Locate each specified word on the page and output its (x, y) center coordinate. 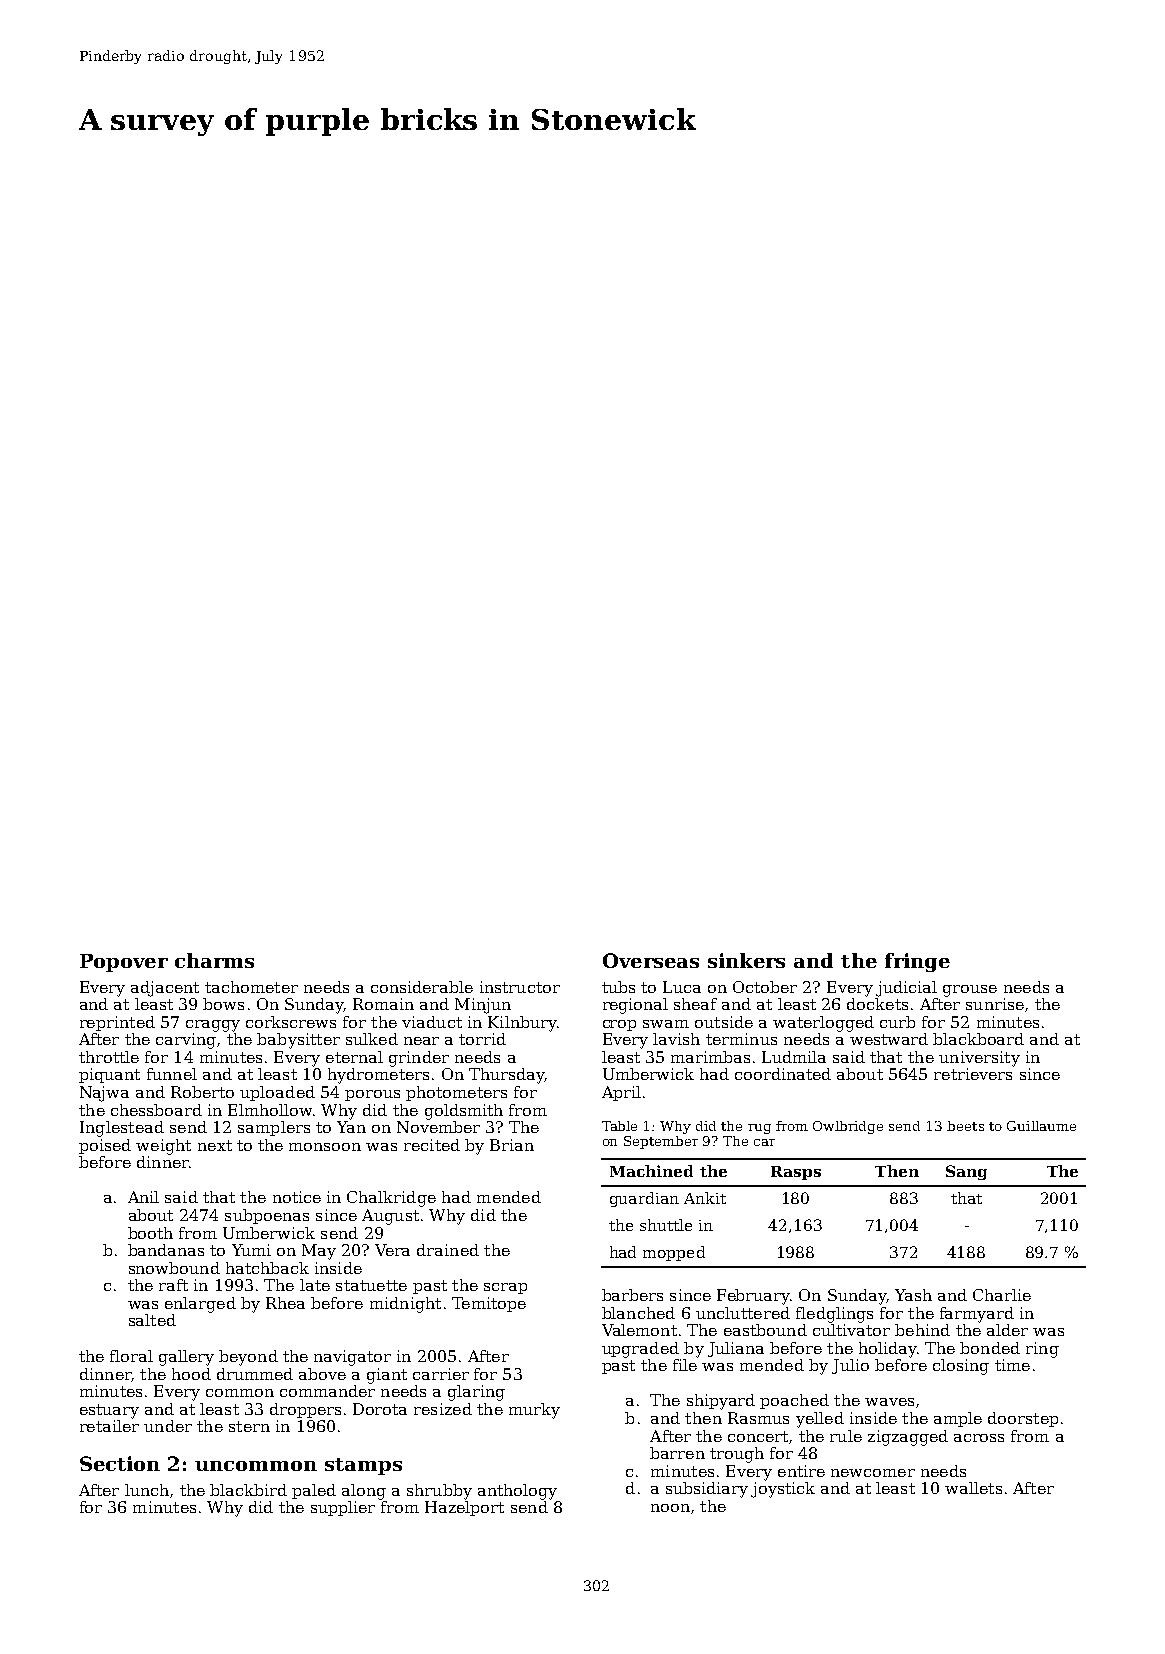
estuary (109, 1411)
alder (1007, 1330)
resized (443, 1409)
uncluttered (743, 1313)
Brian (512, 1145)
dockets (877, 1004)
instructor (520, 987)
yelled (820, 1420)
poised (105, 1146)
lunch (147, 1490)
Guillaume (1041, 1126)
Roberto (202, 1092)
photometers (456, 1093)
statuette (371, 1285)
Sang (966, 1172)
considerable (422, 987)
